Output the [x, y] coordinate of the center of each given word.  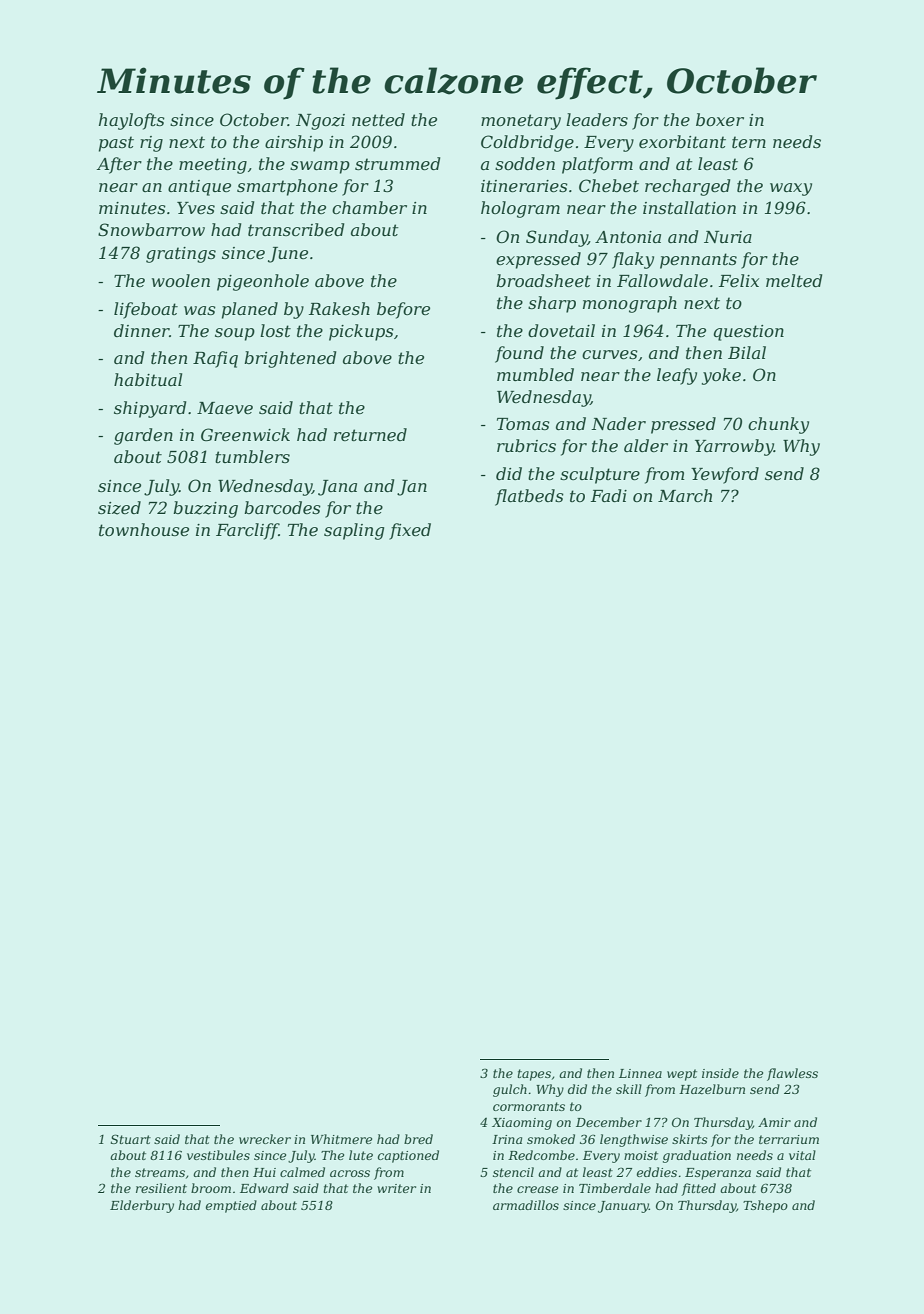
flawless [792, 1074]
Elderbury [142, 1206]
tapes [534, 1075]
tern [749, 142]
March [685, 495]
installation [689, 207]
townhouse [144, 529]
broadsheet [543, 280]
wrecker [265, 1139]
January [623, 1207]
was [200, 310]
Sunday [557, 238]
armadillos [526, 1205]
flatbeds [529, 497]
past [116, 144]
